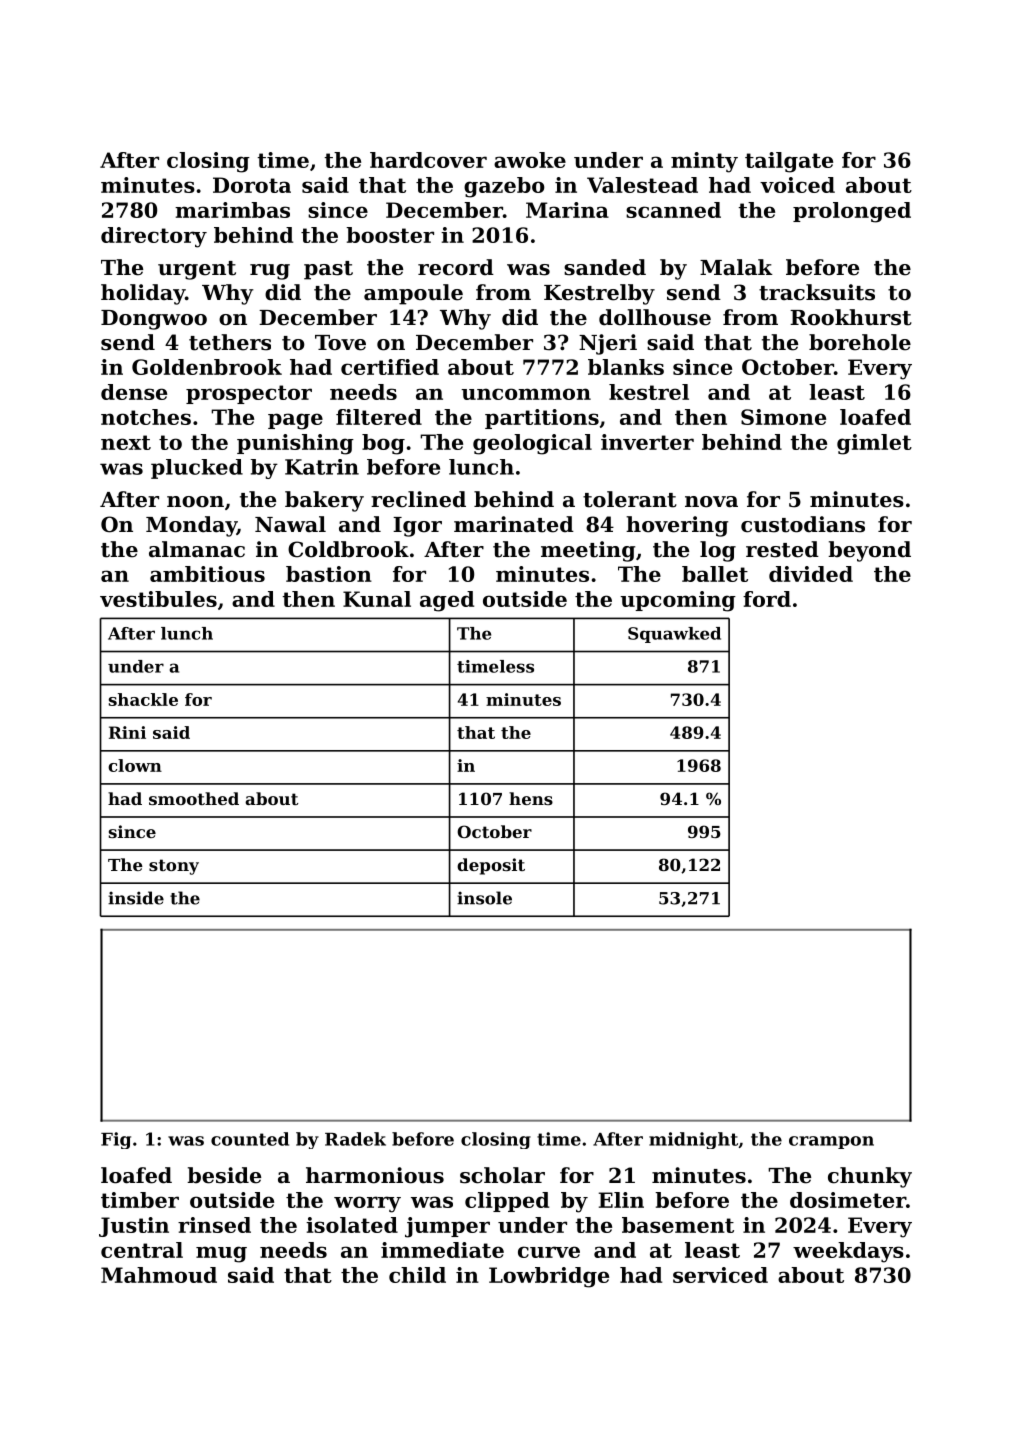 This image has height=1437, width=1012. Describe the element at coordinates (704, 162) in the image. I see `minty` at that location.
